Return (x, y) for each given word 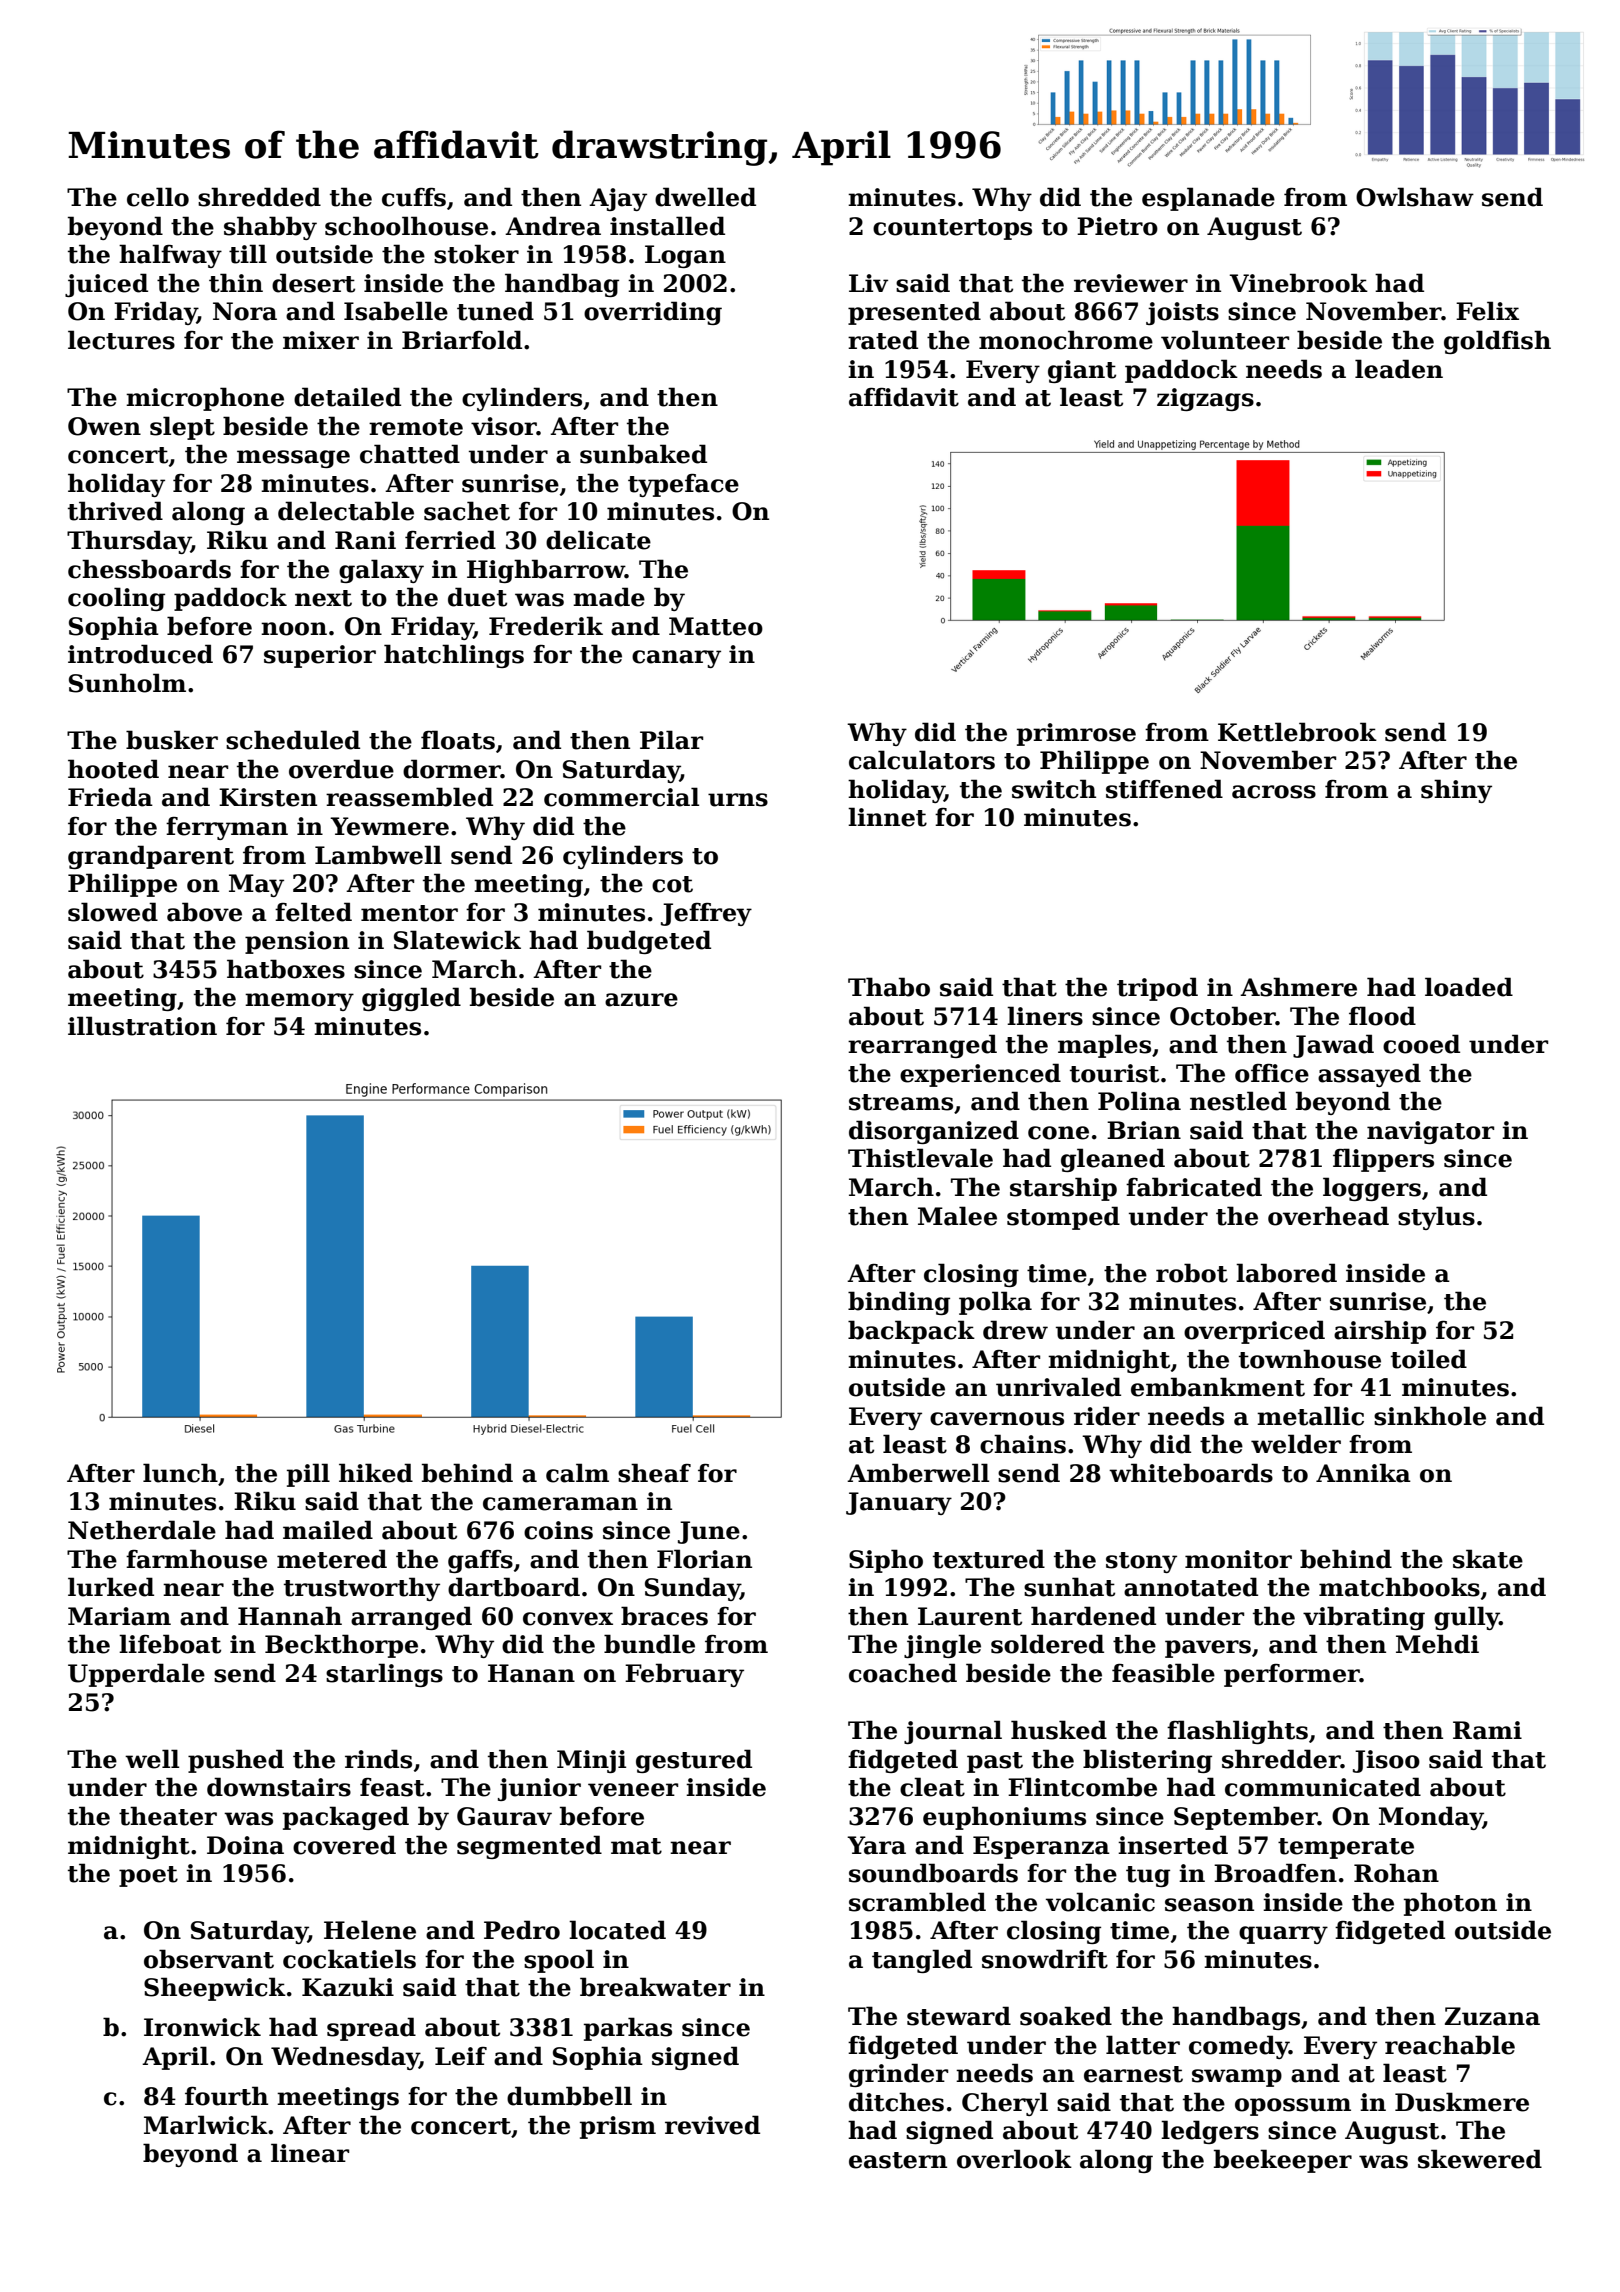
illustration (142, 1026)
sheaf (654, 1473)
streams (901, 1102)
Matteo (716, 626)
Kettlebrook (1297, 732)
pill (308, 1475)
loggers (1372, 1189)
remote (416, 427)
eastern (898, 2160)
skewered (1480, 2159)
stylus (1436, 1218)
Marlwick (206, 2125)
